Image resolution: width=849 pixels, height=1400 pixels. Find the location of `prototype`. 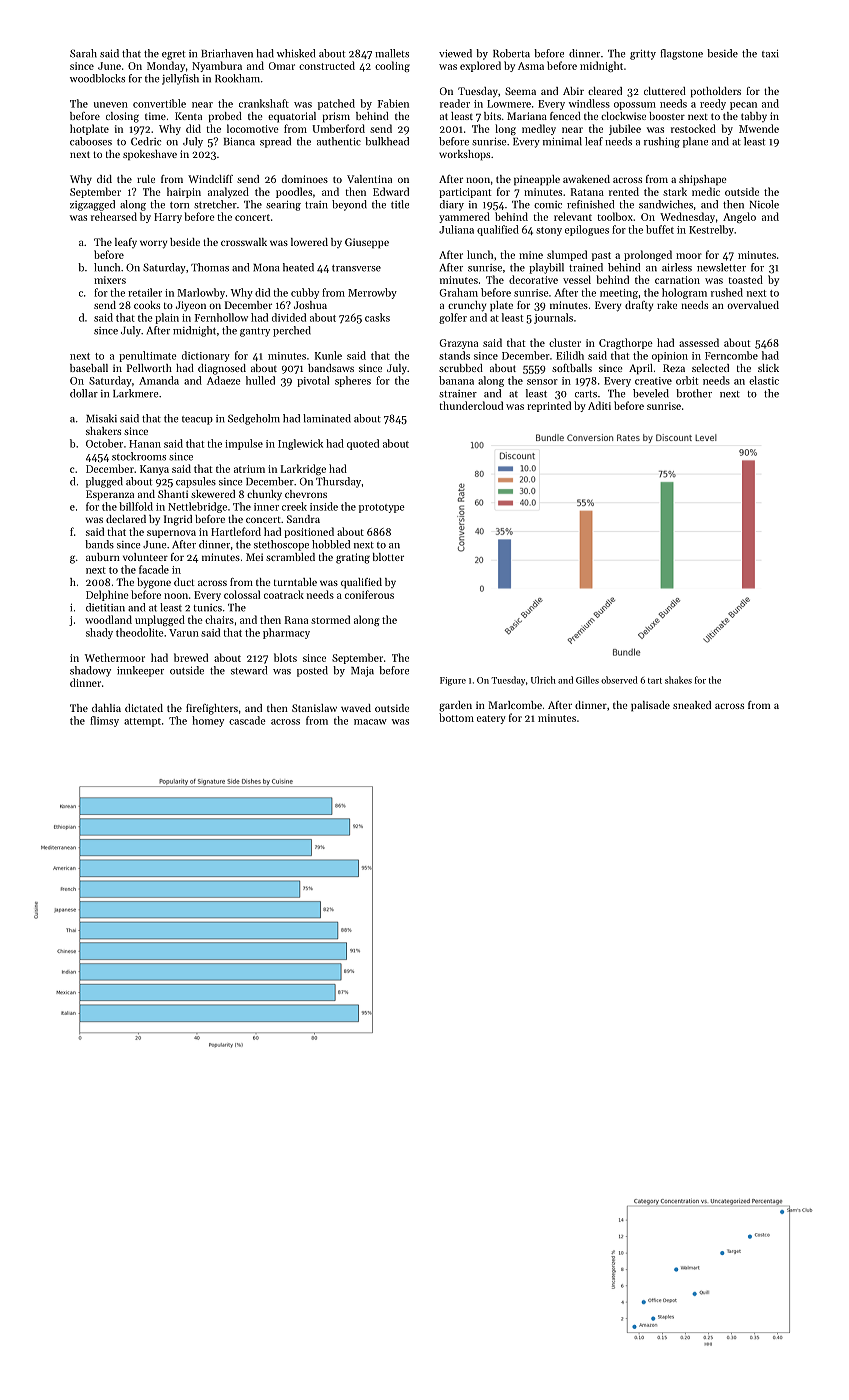

prototype is located at coordinates (382, 508).
